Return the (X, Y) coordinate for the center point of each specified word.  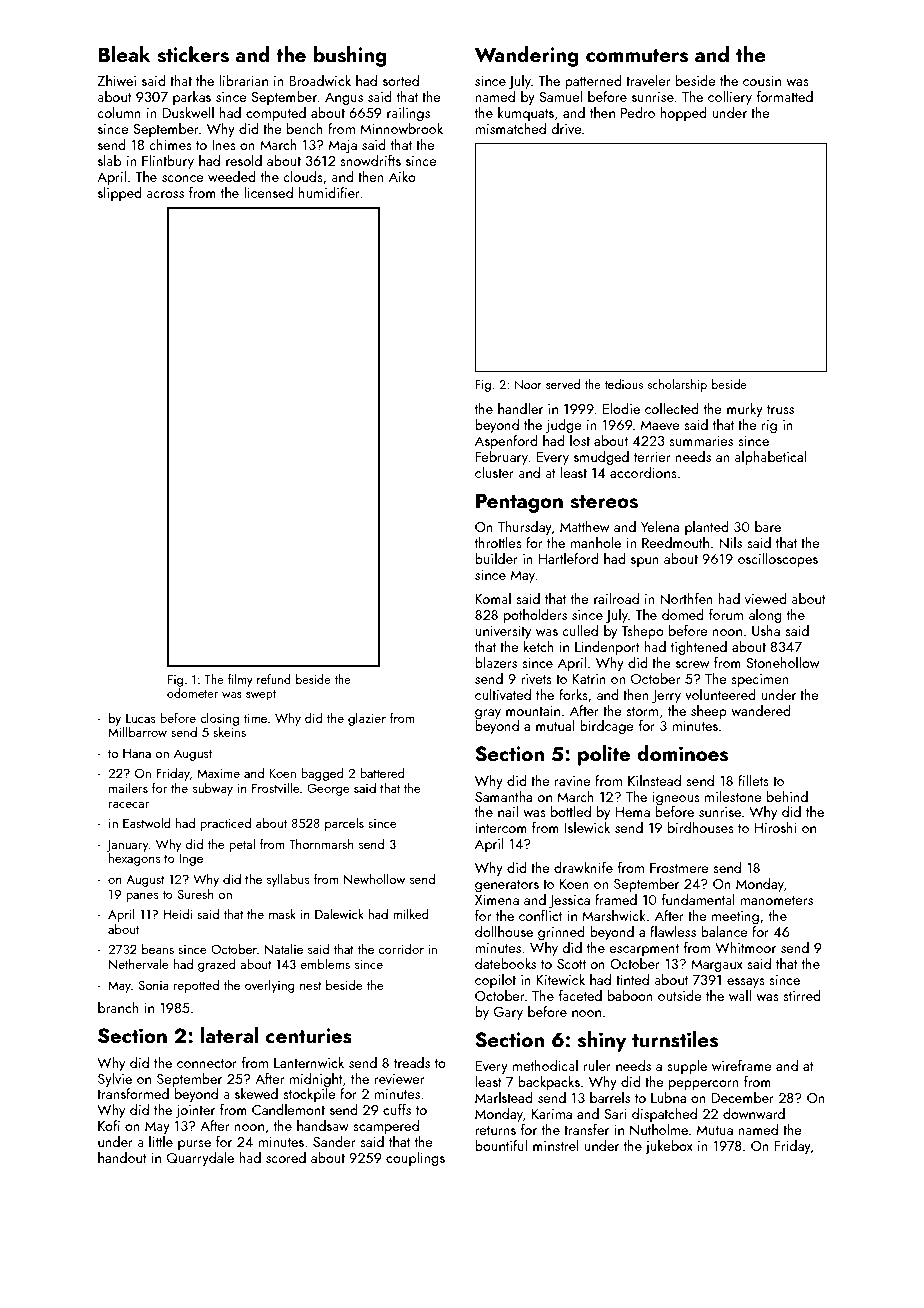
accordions (643, 472)
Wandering (527, 56)
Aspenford (506, 442)
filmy (240, 680)
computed (276, 114)
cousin (762, 81)
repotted (196, 986)
